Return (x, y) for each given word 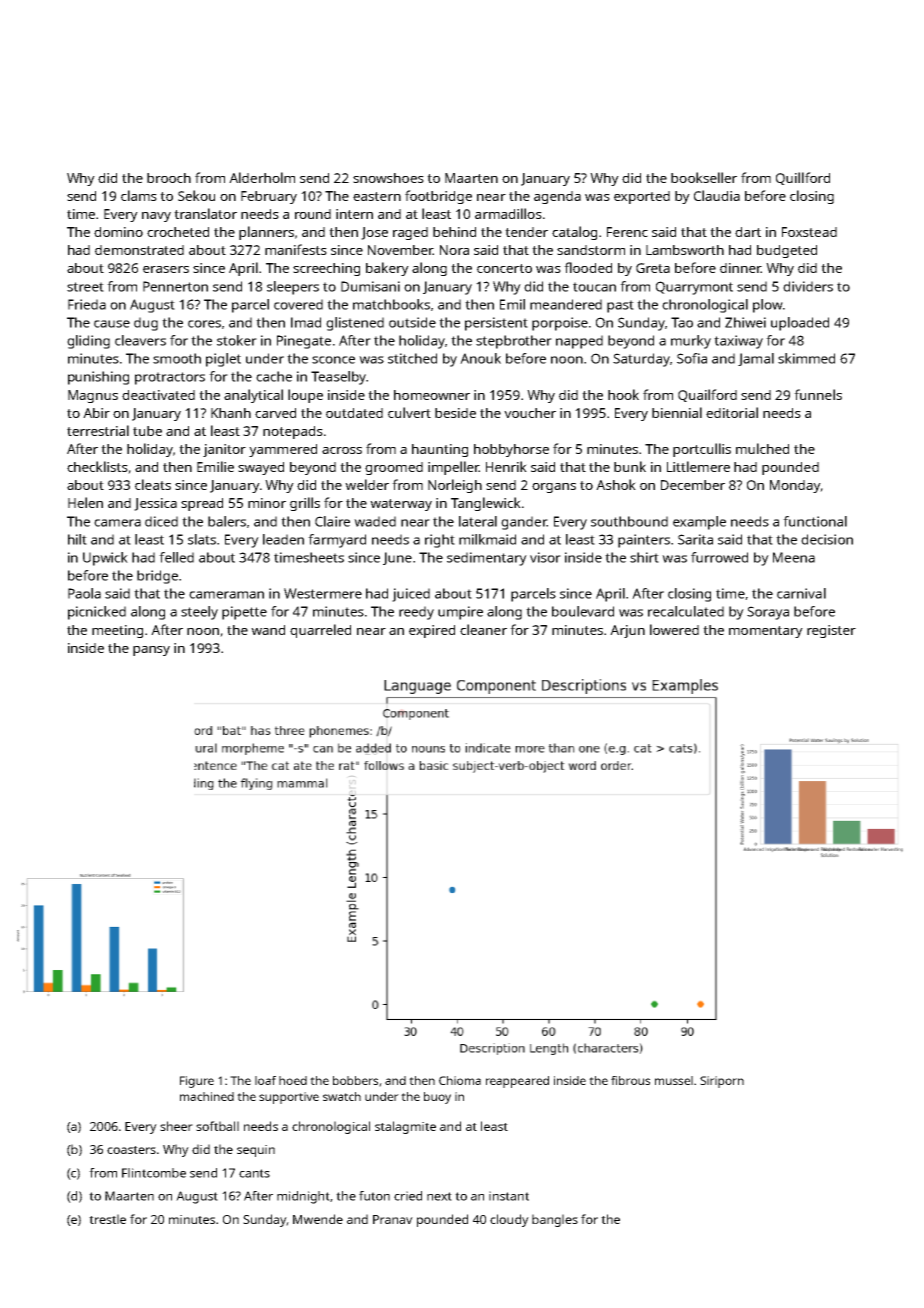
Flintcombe (154, 1173)
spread (202, 504)
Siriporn (722, 1082)
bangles (555, 1220)
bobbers (355, 1080)
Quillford (803, 178)
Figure (197, 1082)
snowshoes (388, 178)
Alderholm (262, 177)
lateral (478, 521)
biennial (677, 412)
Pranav (393, 1219)
